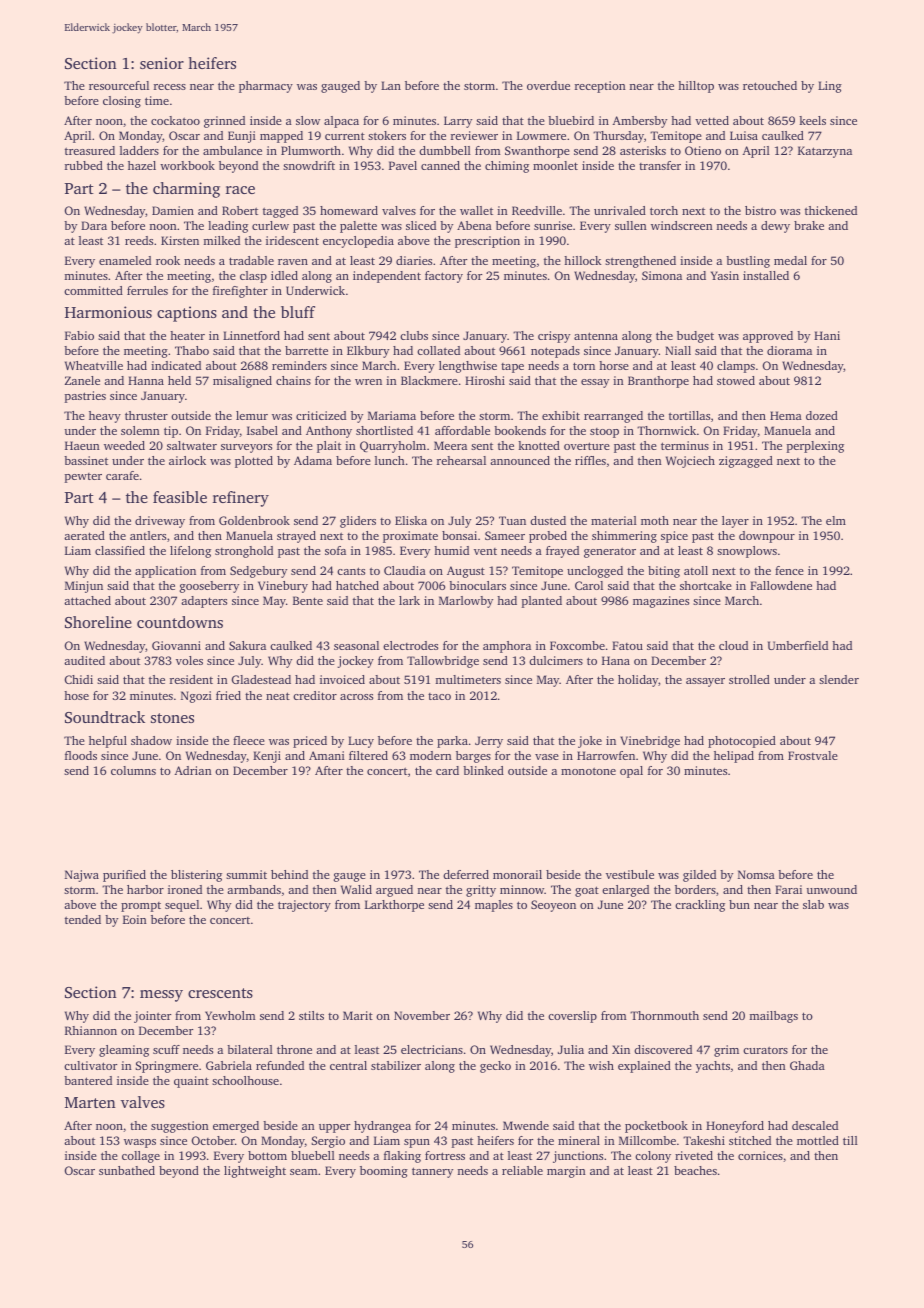  Describe the element at coordinates (161, 996) in the screenshot. I see `messy` at that location.
